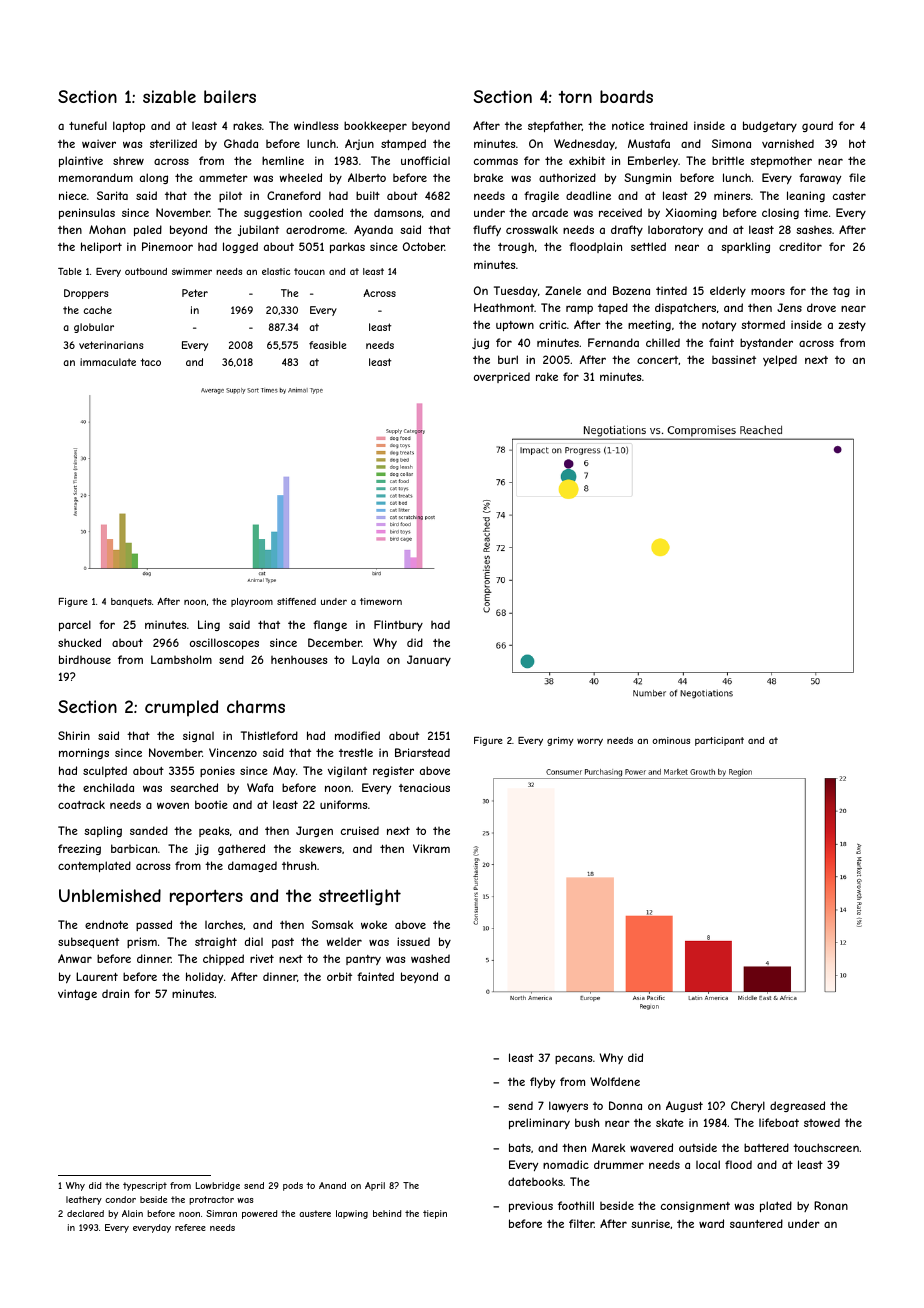  Describe the element at coordinates (154, 178) in the screenshot. I see `along` at that location.
